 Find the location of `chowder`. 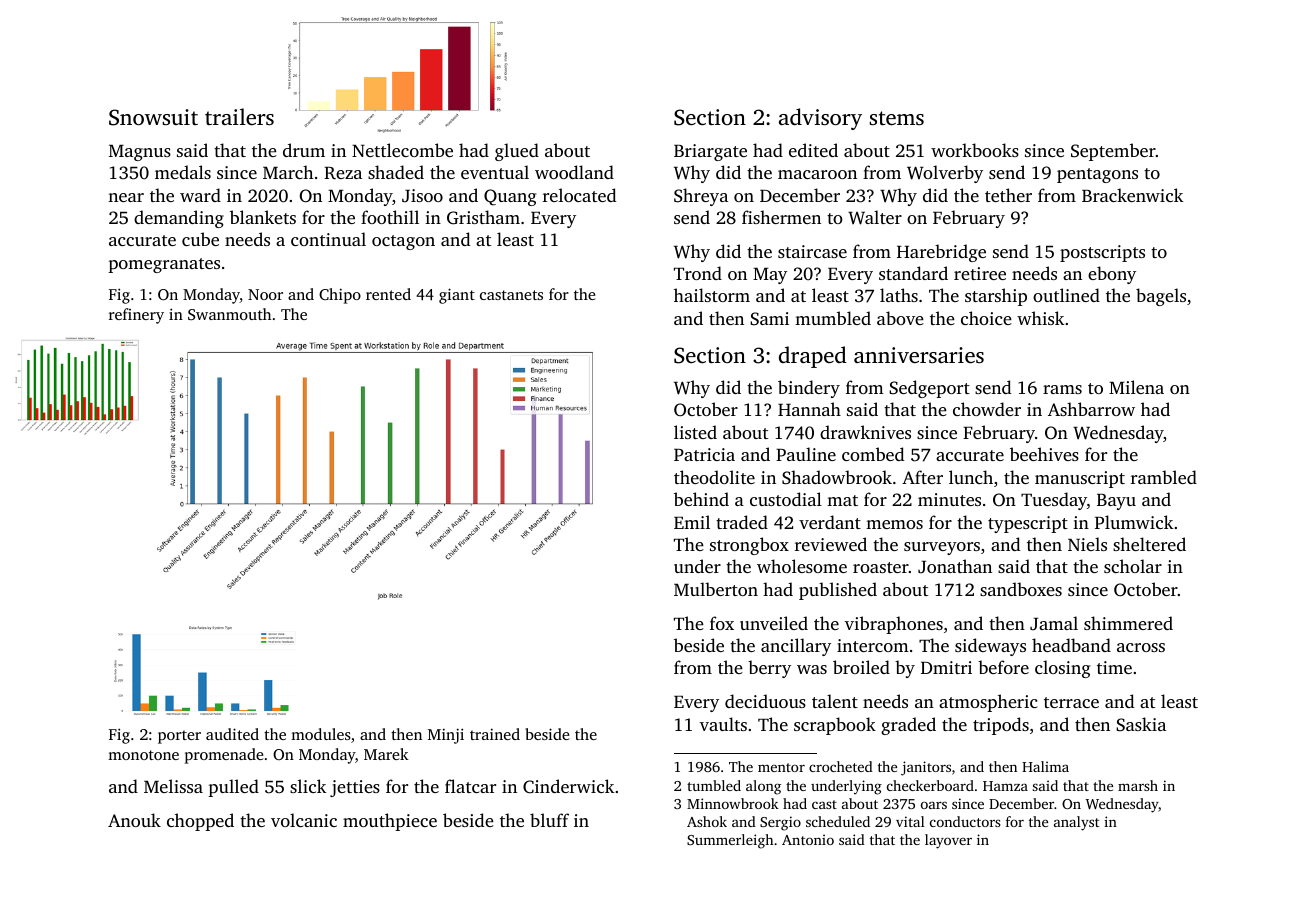

chowder is located at coordinates (987, 409).
